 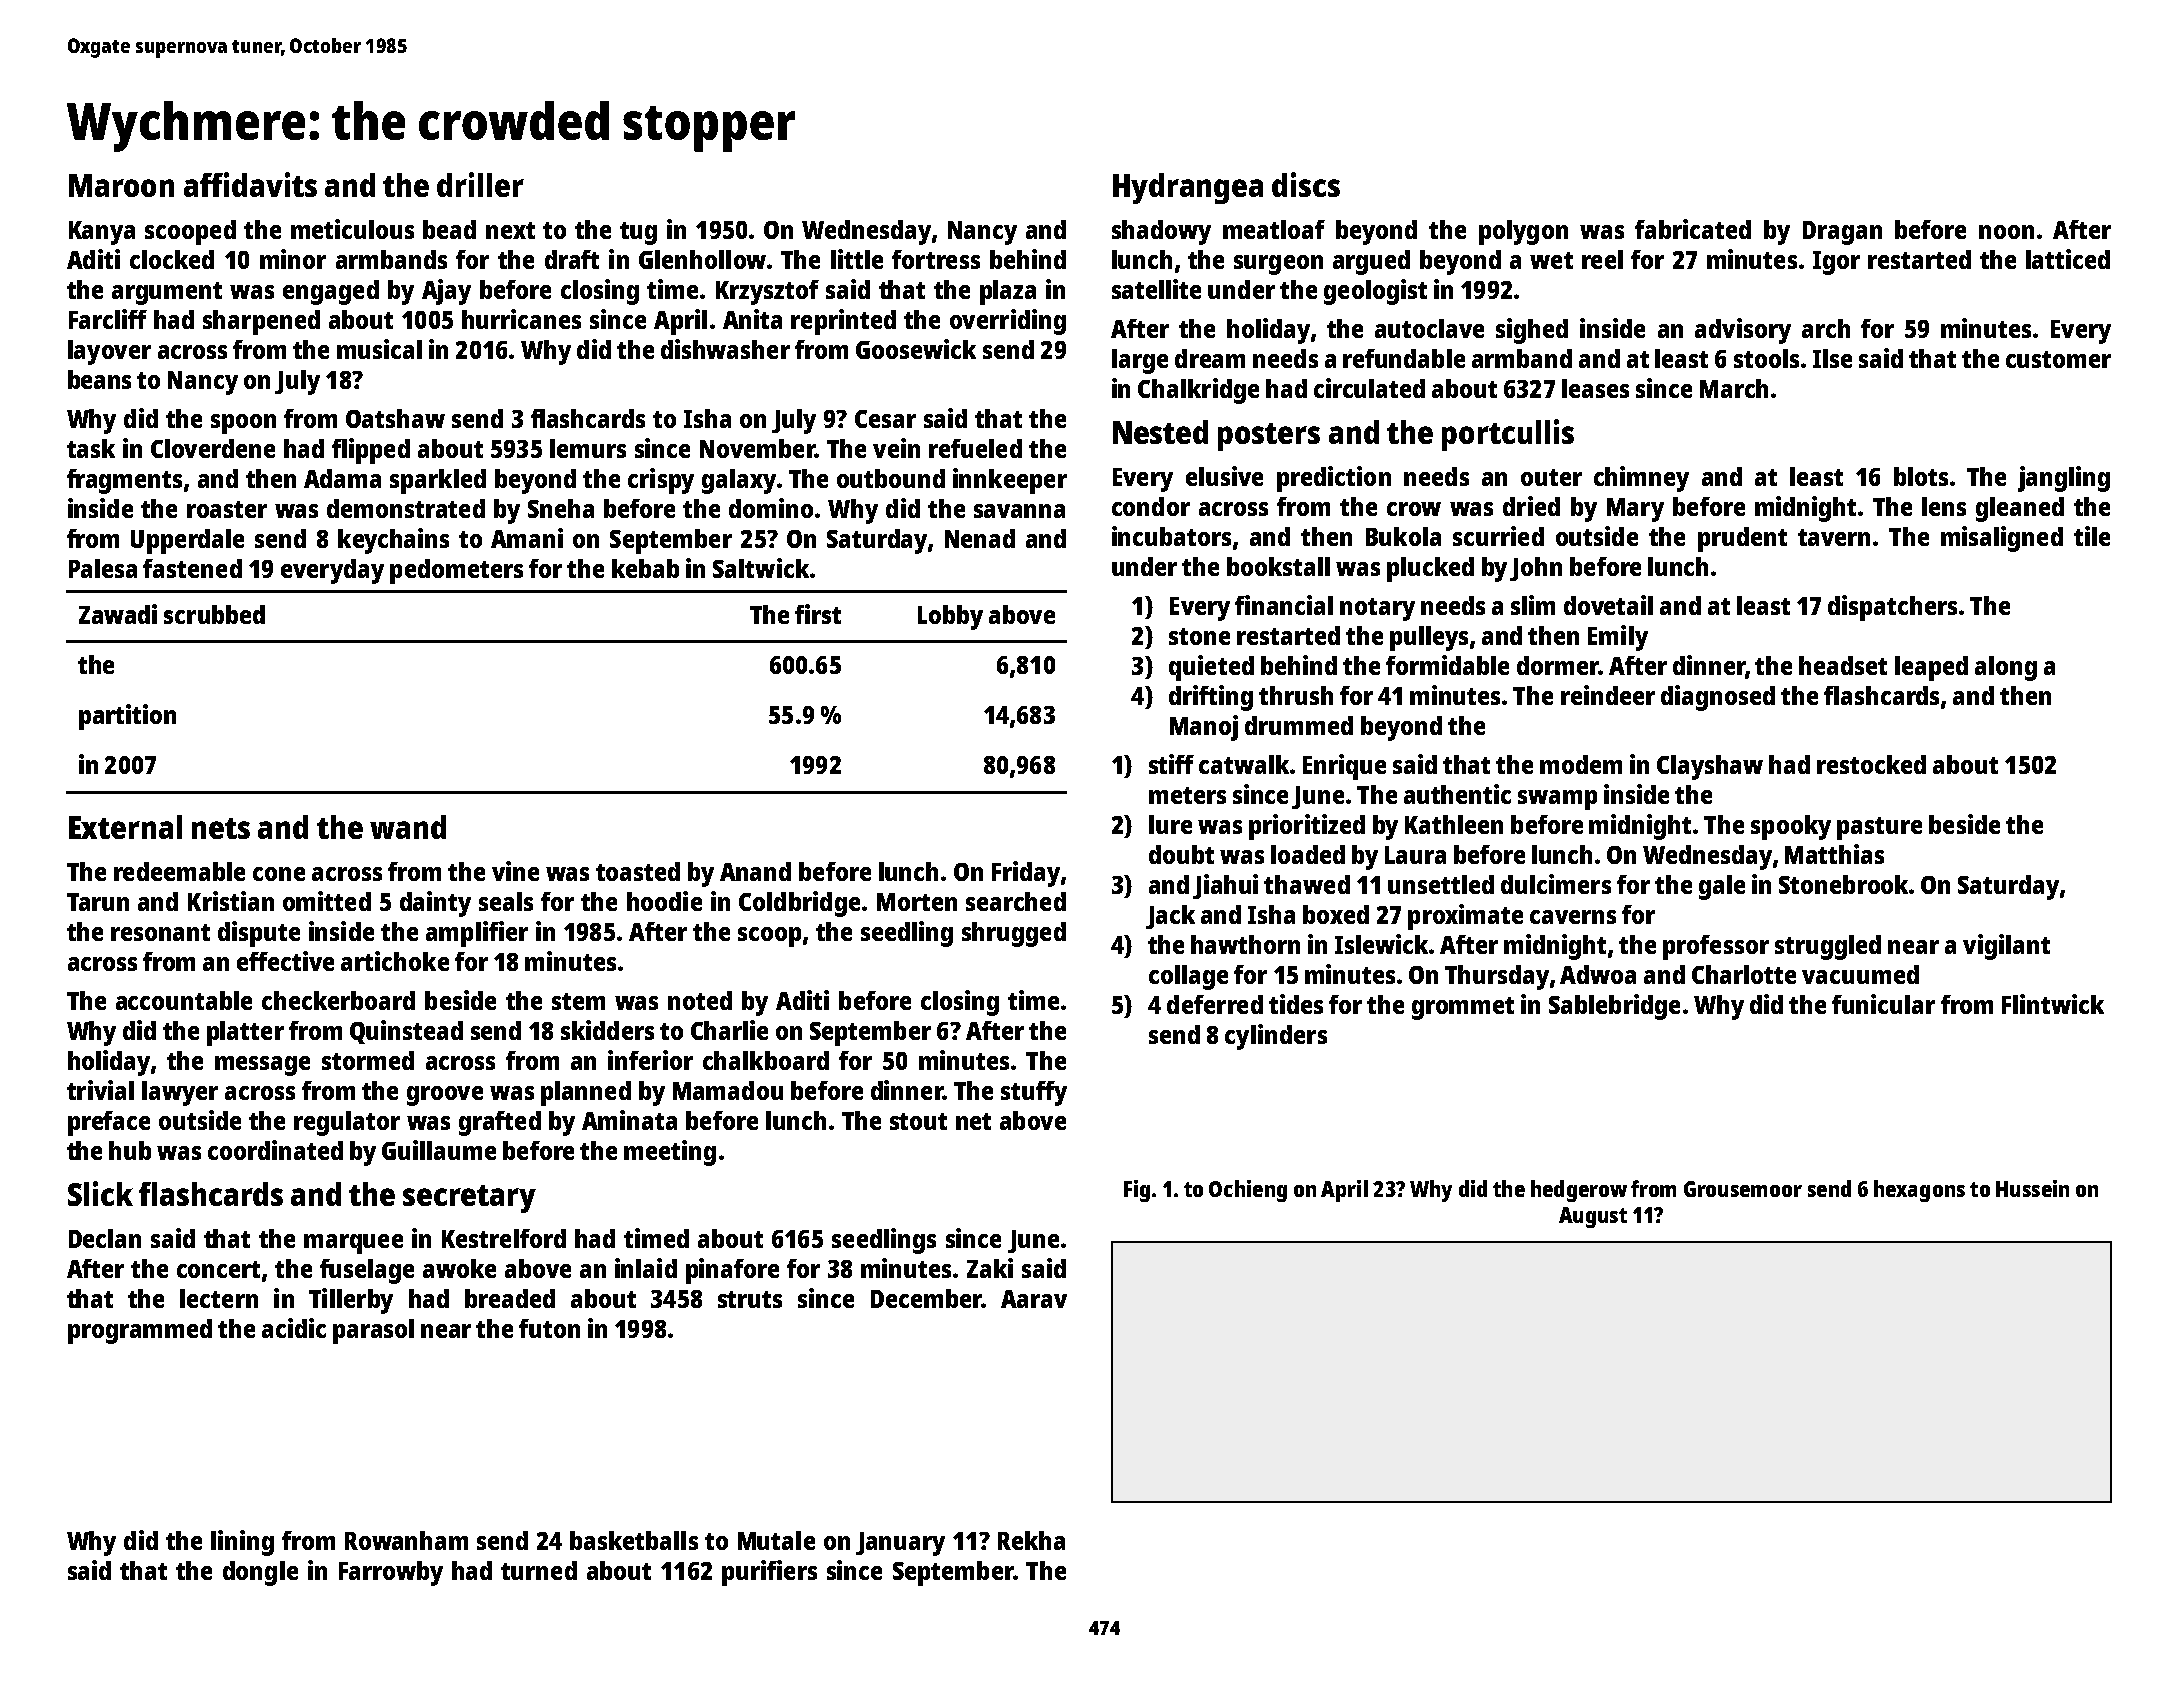 I want to click on Rekha, so click(x=1031, y=1540).
